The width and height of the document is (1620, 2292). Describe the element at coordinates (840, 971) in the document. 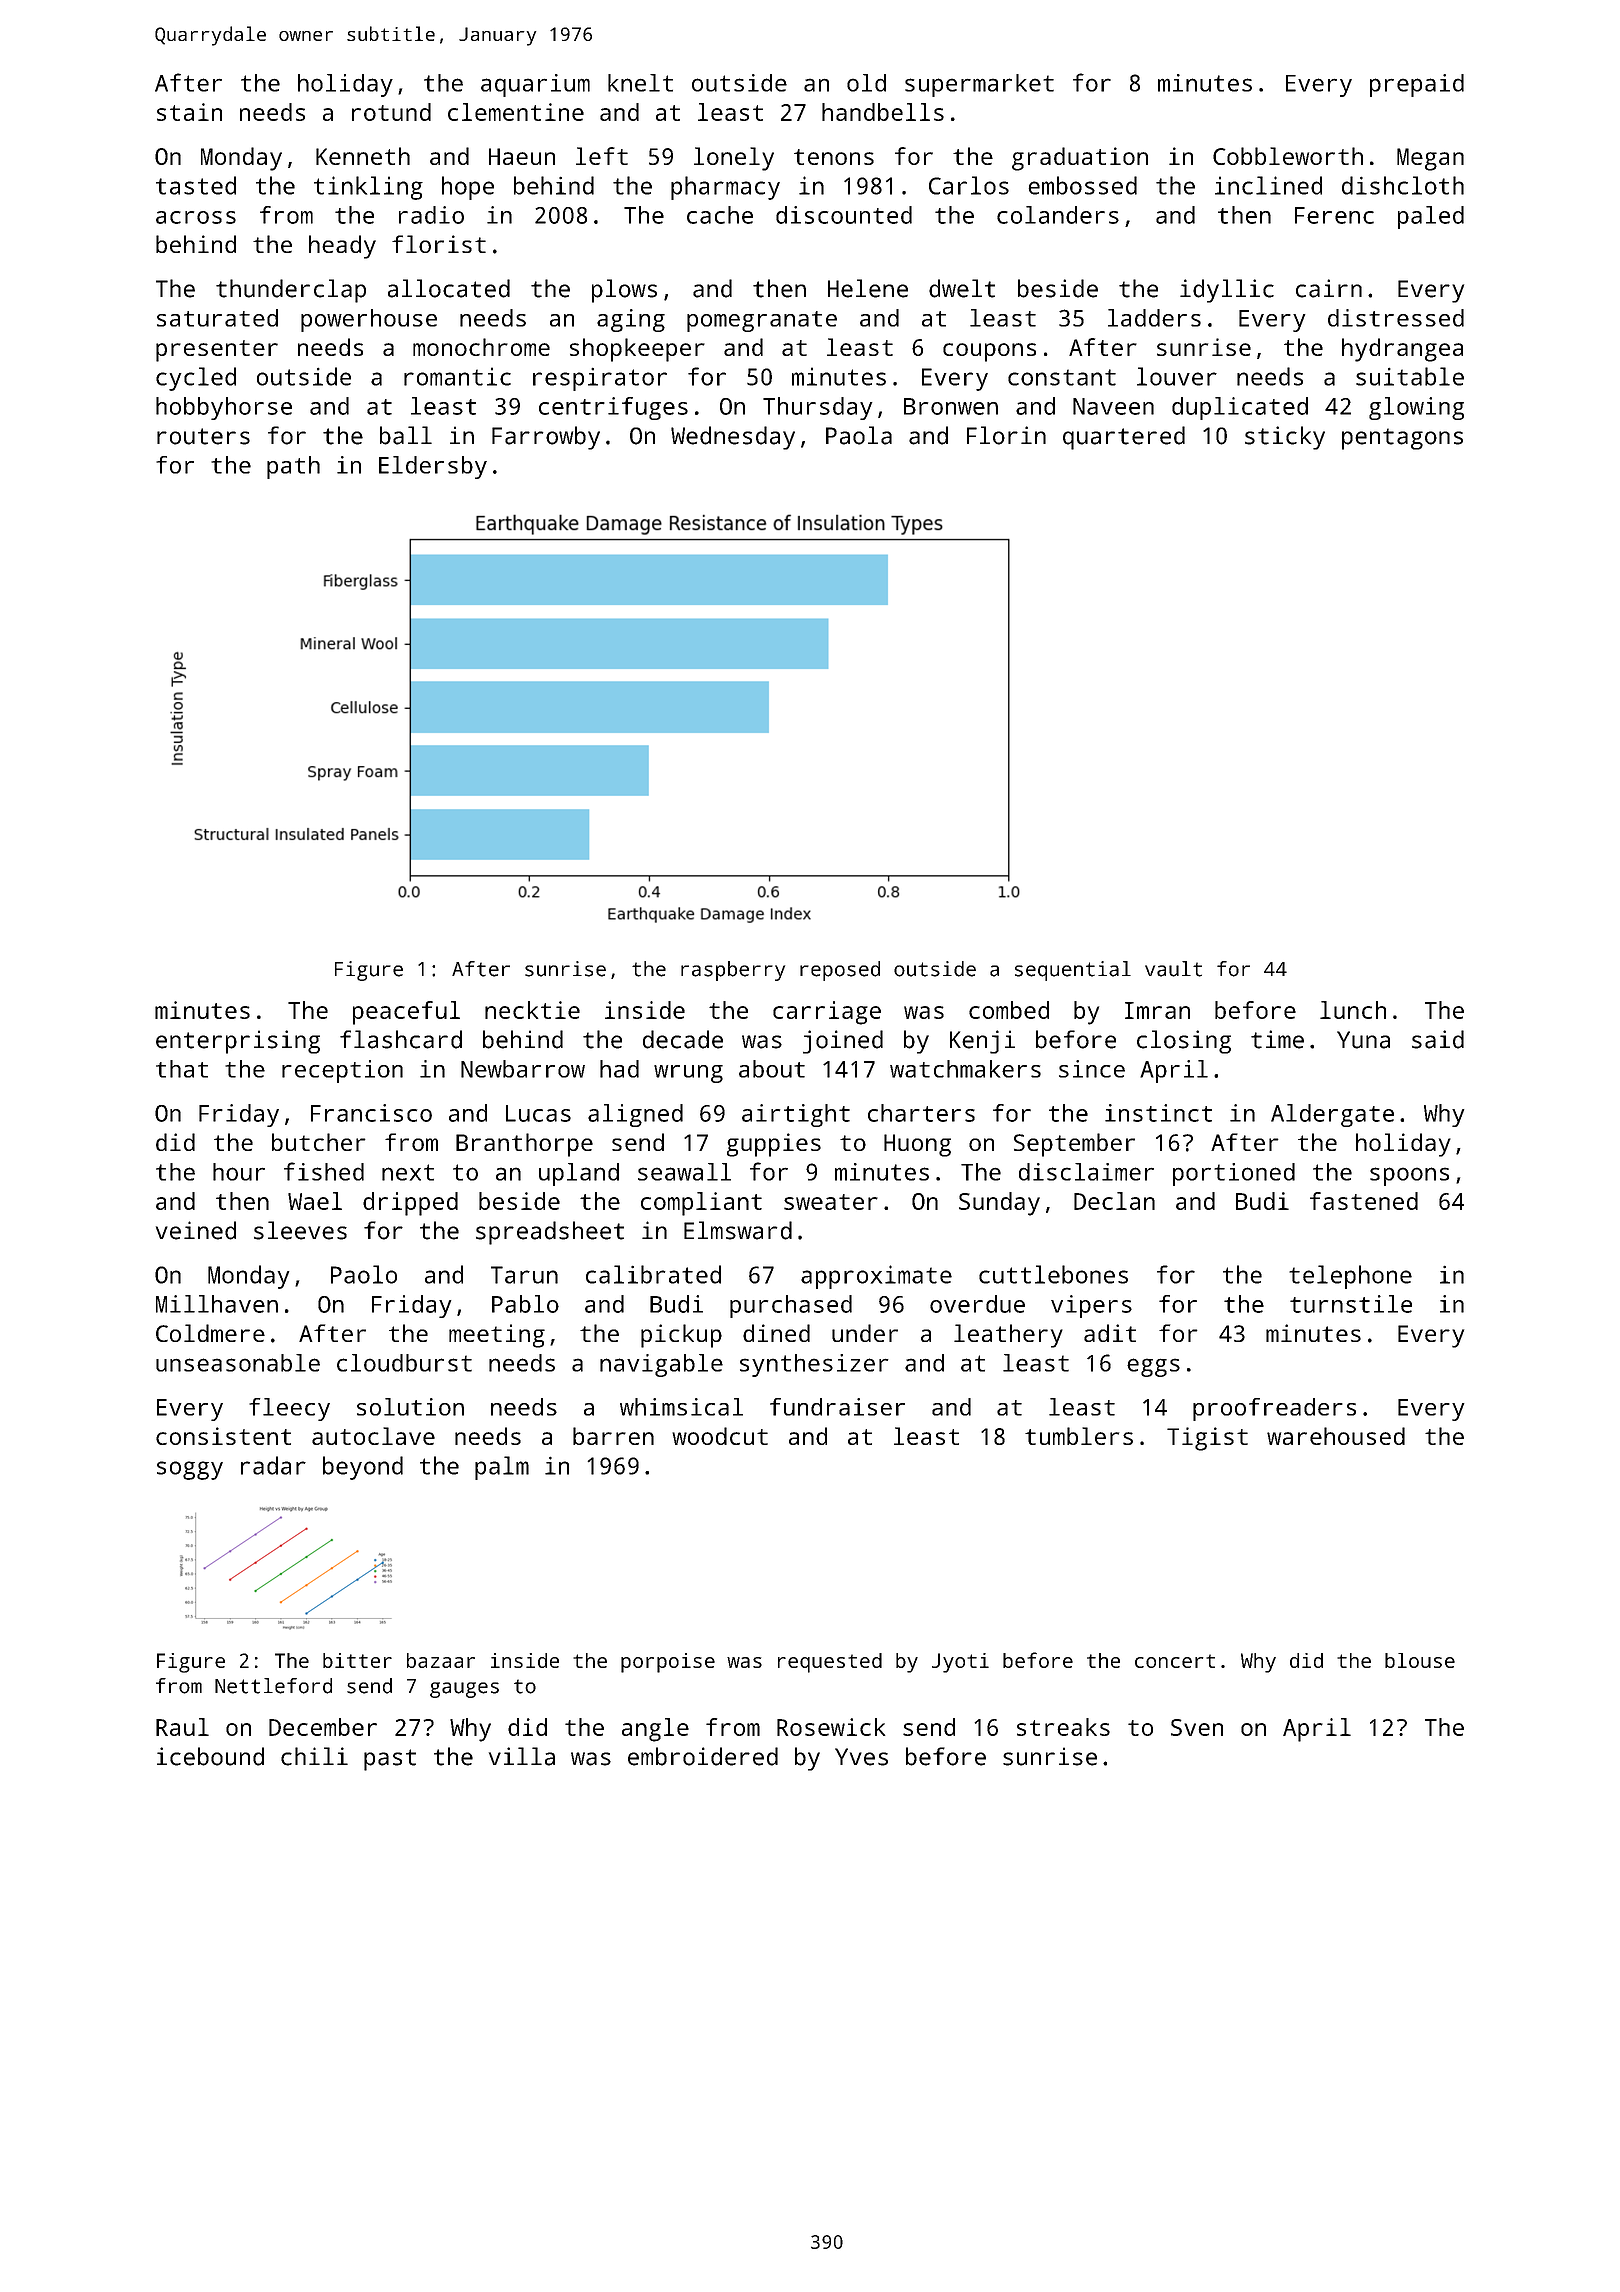

I see `reposed` at that location.
